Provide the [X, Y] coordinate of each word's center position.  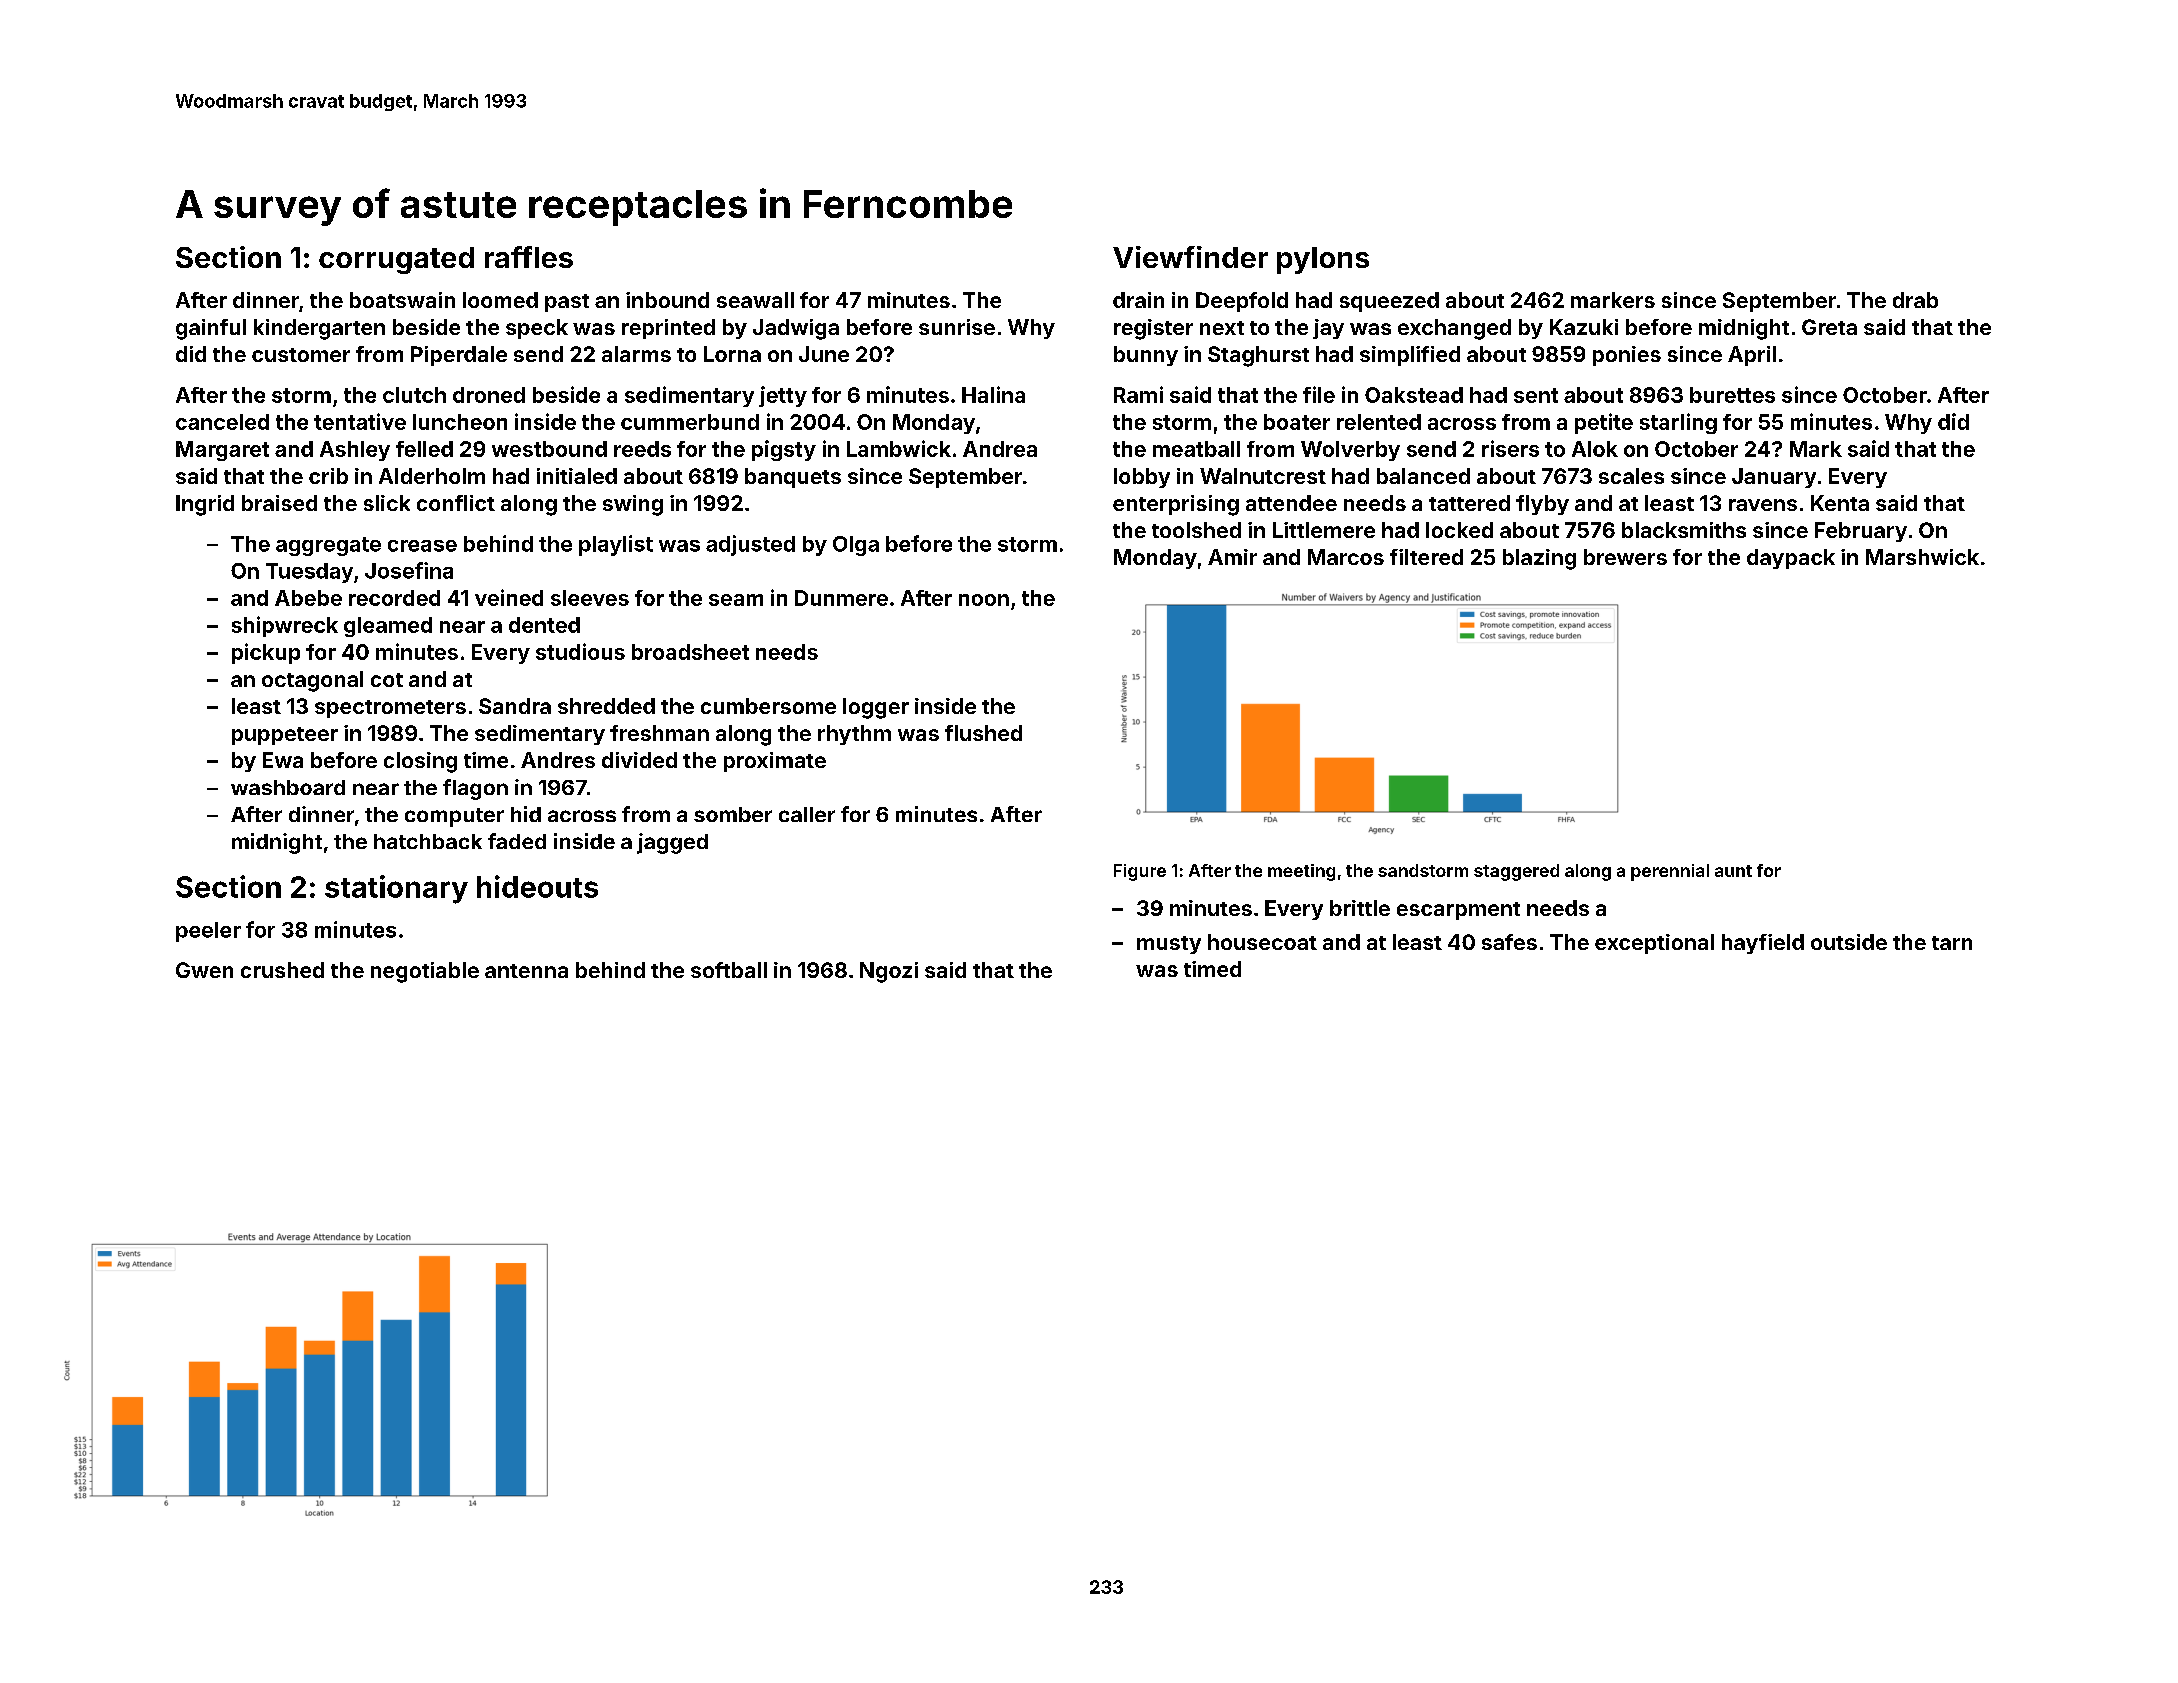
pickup [266, 653]
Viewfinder [1190, 257]
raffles [529, 257]
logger [876, 708]
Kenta [1840, 503]
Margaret [222, 451]
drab [1915, 300]
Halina [993, 394]
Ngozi [889, 972]
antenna [526, 971]
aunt [1733, 871]
